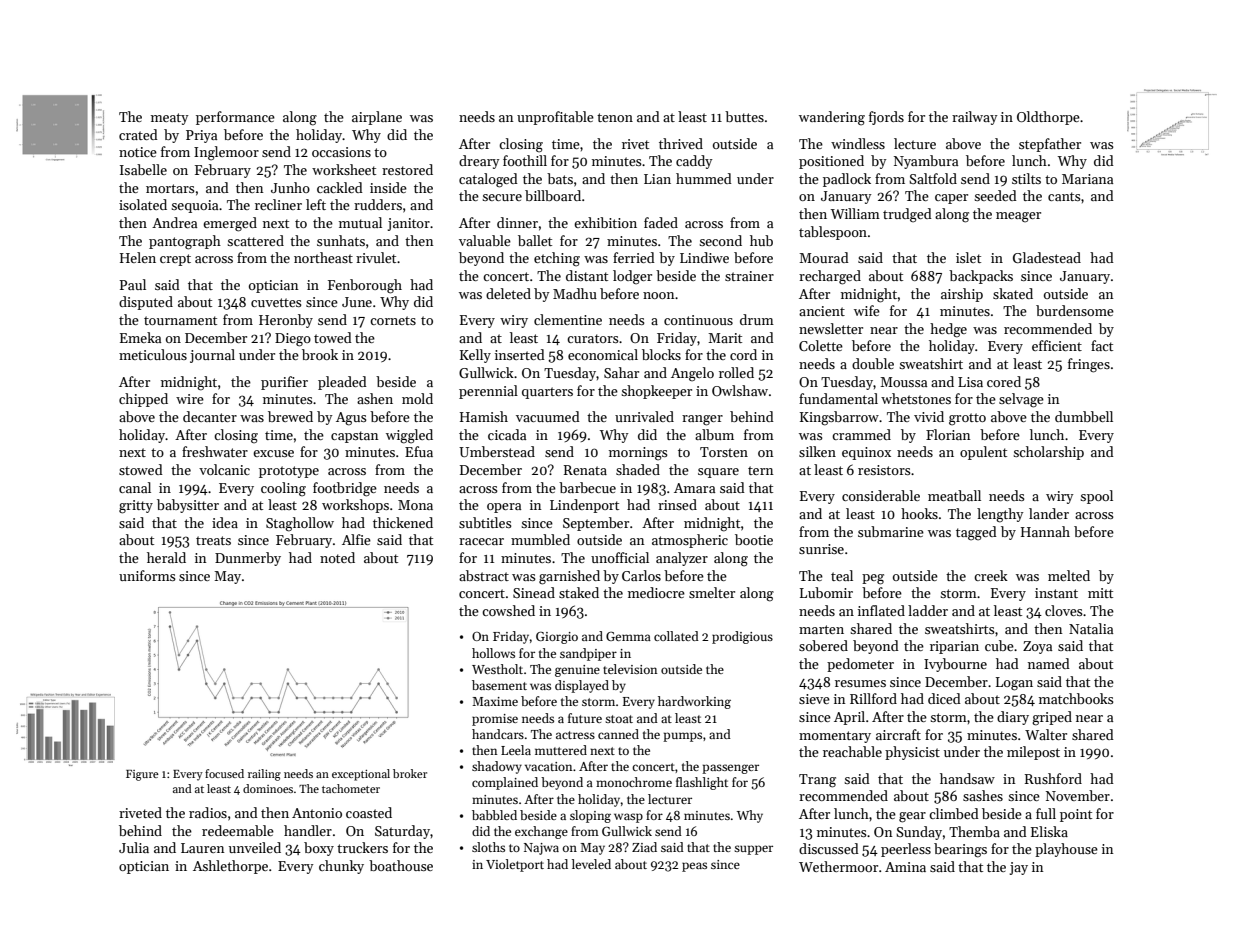 This document has height=952, width=1233. I want to click on vacation, so click(549, 766).
